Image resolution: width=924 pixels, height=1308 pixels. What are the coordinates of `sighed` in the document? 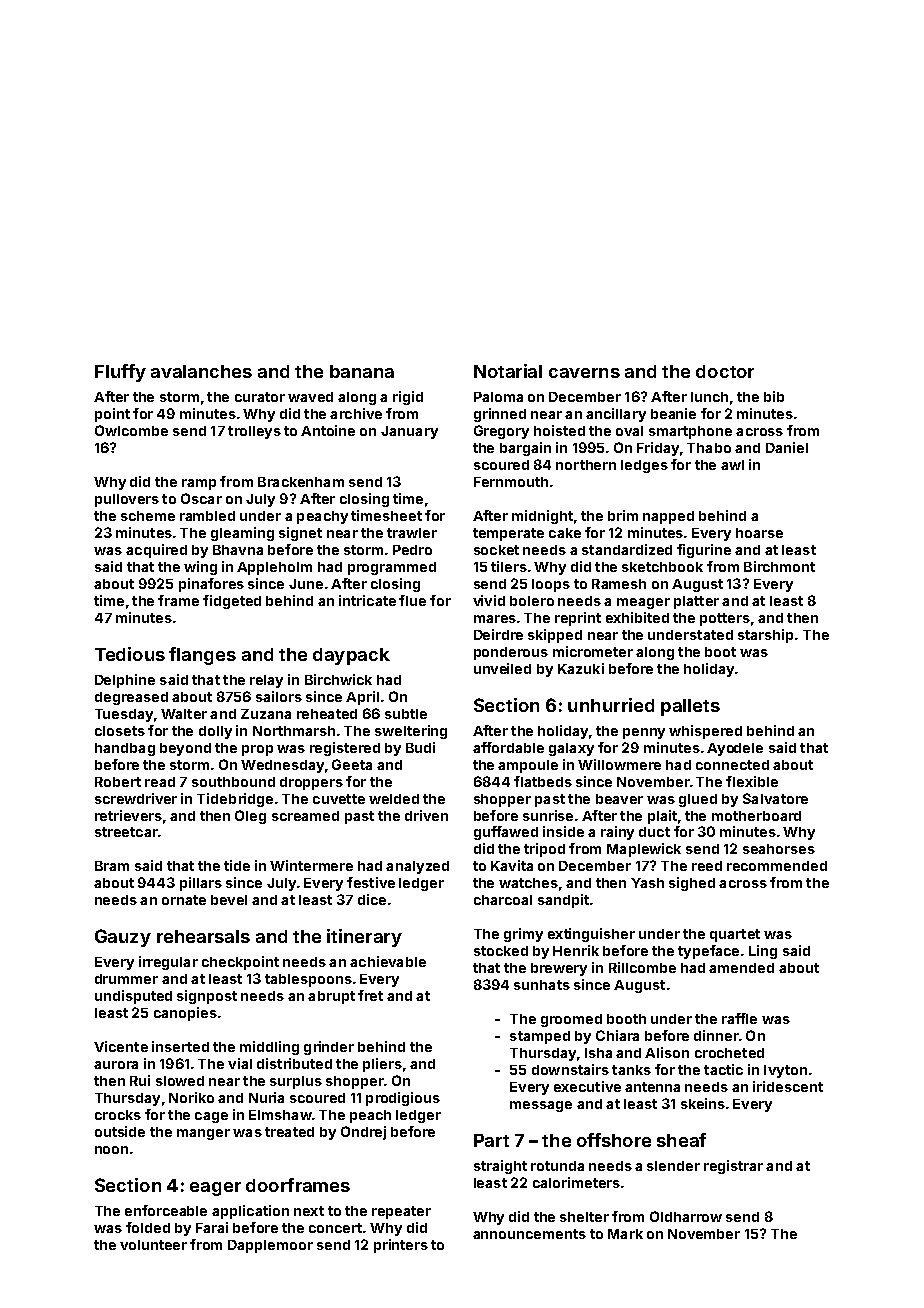 It's located at (692, 884).
